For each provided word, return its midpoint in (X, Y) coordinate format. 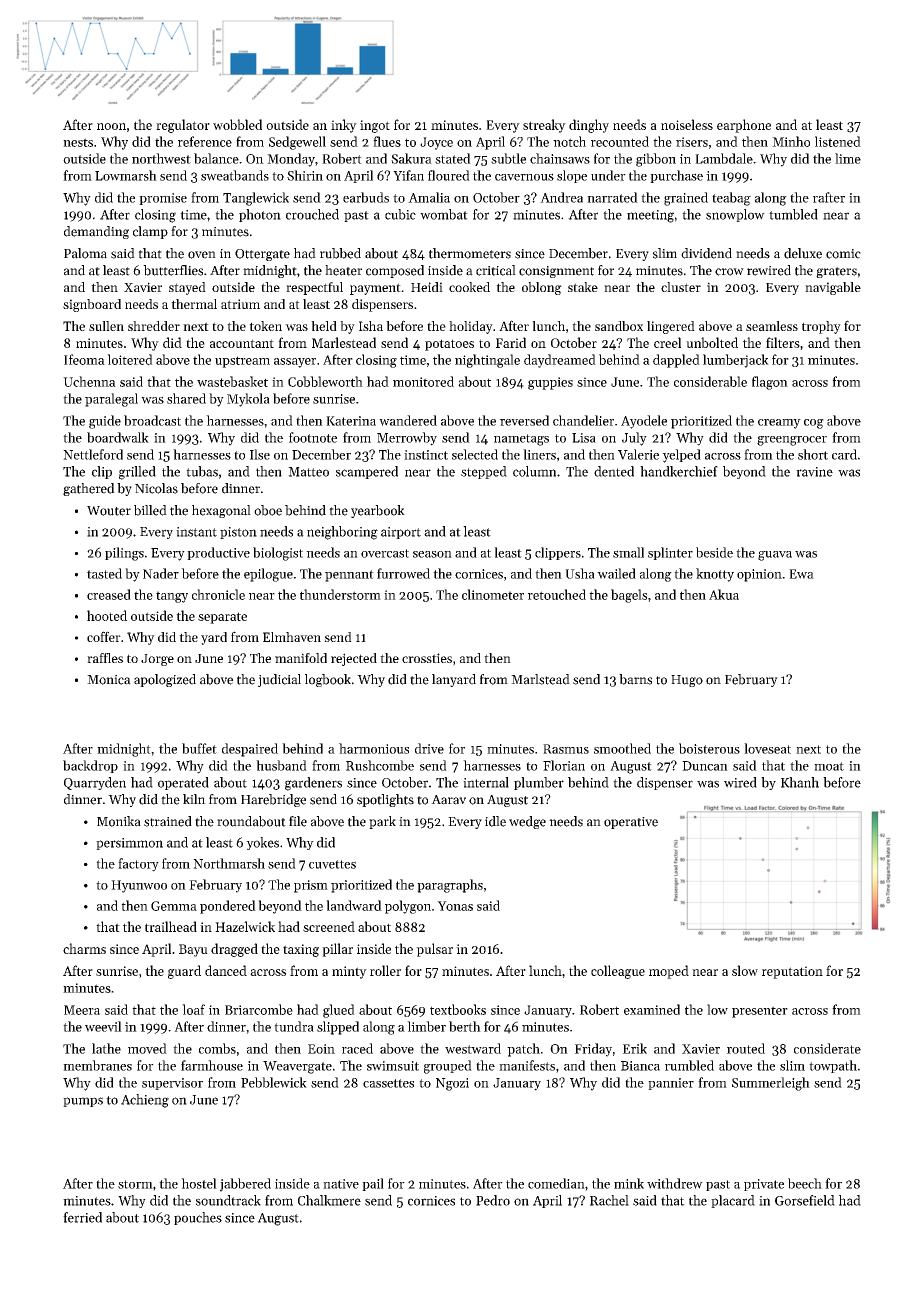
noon (111, 126)
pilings (124, 554)
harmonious (374, 748)
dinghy (589, 126)
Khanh (800, 782)
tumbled (793, 214)
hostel (199, 1183)
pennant (349, 576)
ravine (814, 472)
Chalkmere (329, 1200)
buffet (199, 748)
